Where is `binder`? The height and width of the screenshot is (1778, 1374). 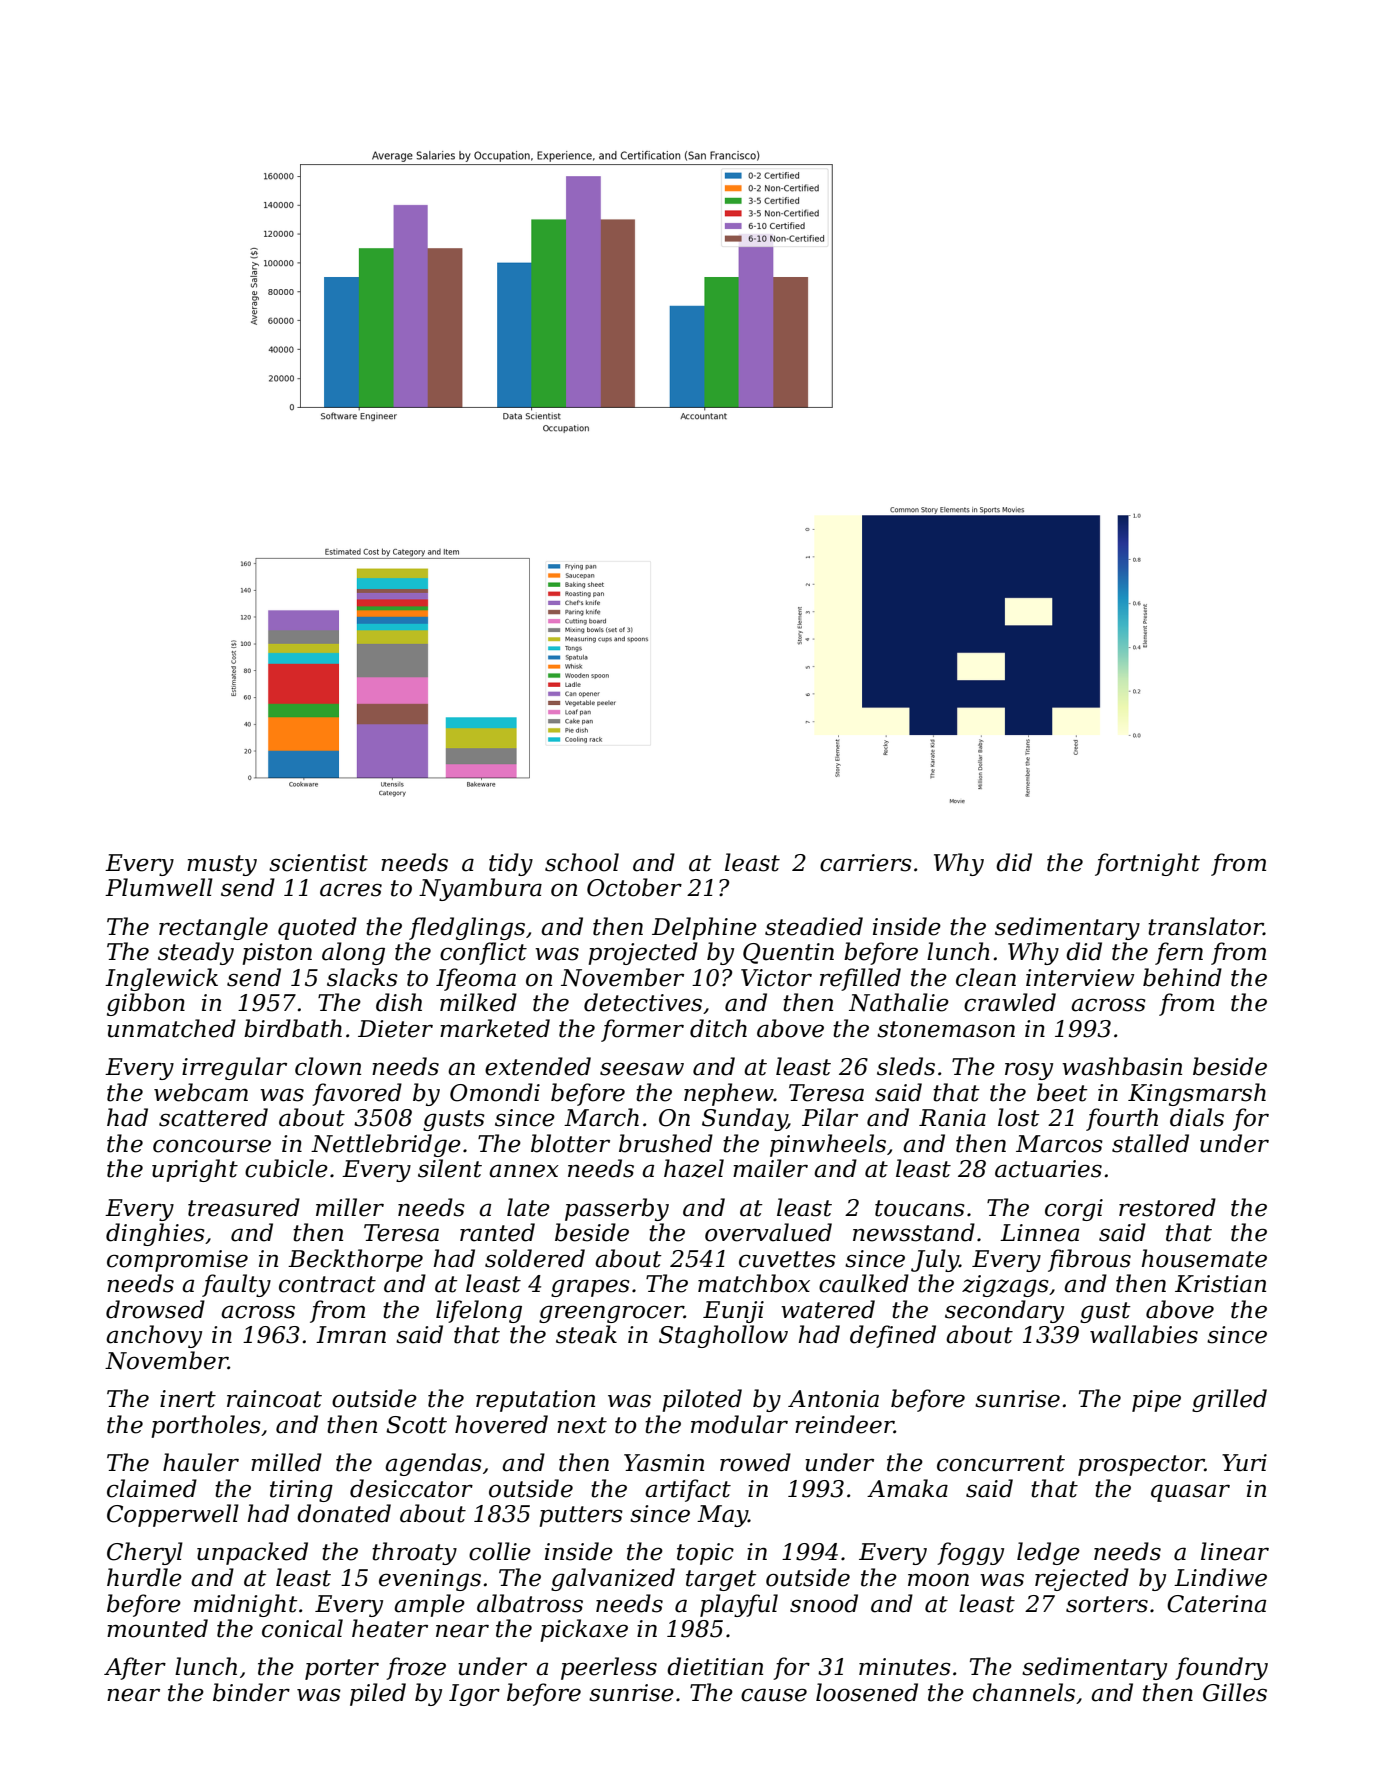 binder is located at coordinates (251, 1692).
